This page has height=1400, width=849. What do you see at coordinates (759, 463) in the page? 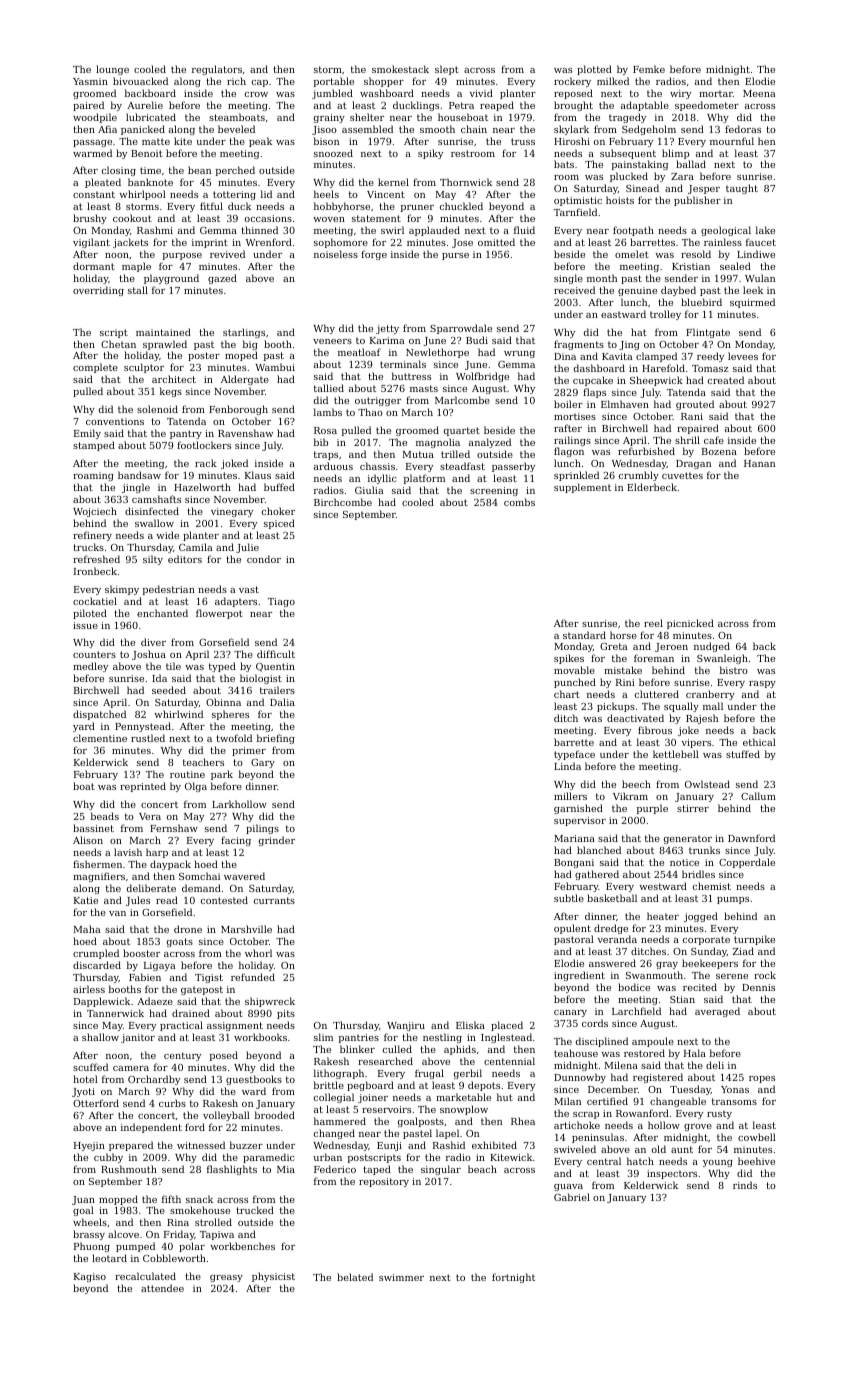
I see `Hanan` at bounding box center [759, 463].
